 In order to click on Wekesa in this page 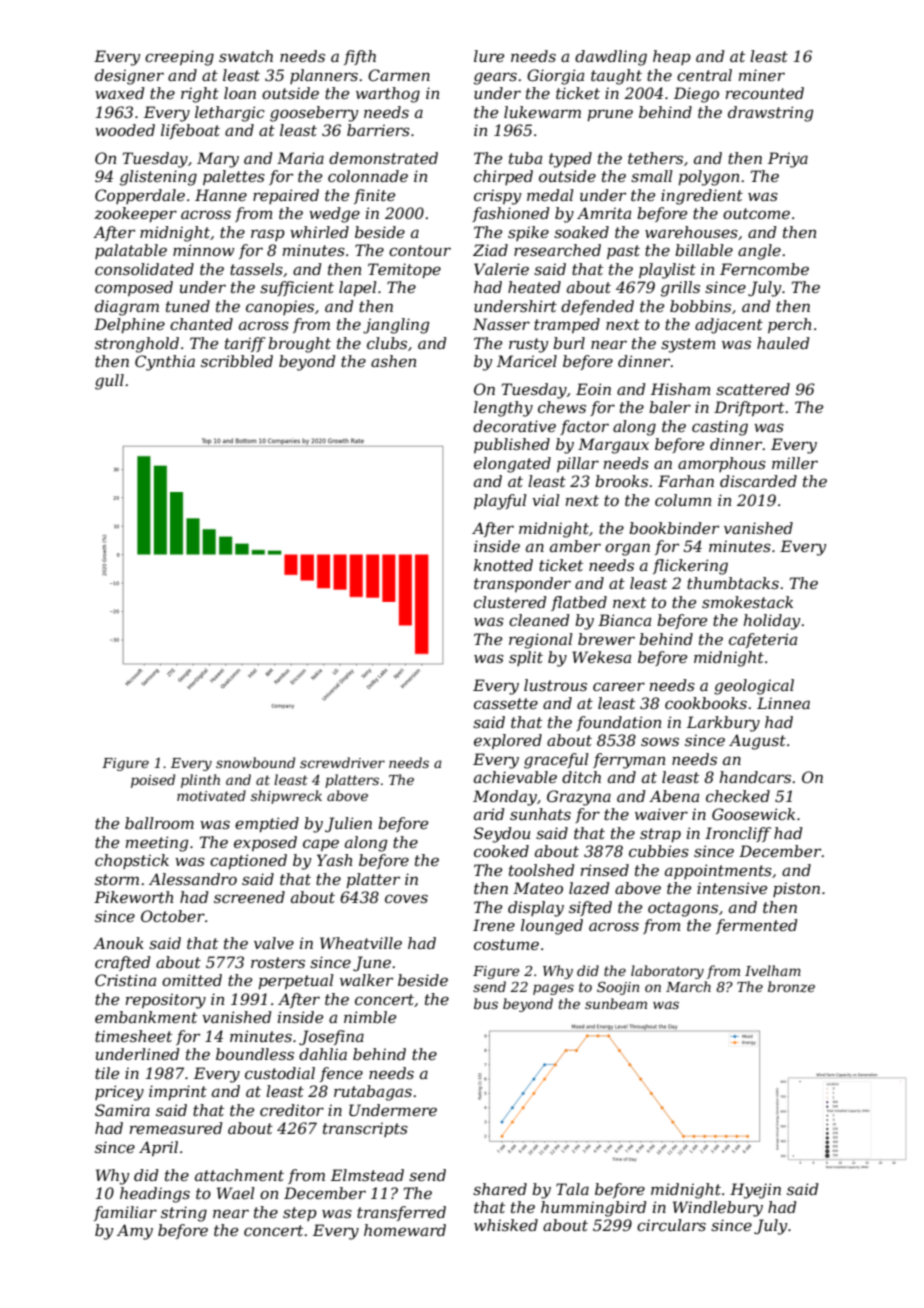, I will do `click(601, 657)`.
